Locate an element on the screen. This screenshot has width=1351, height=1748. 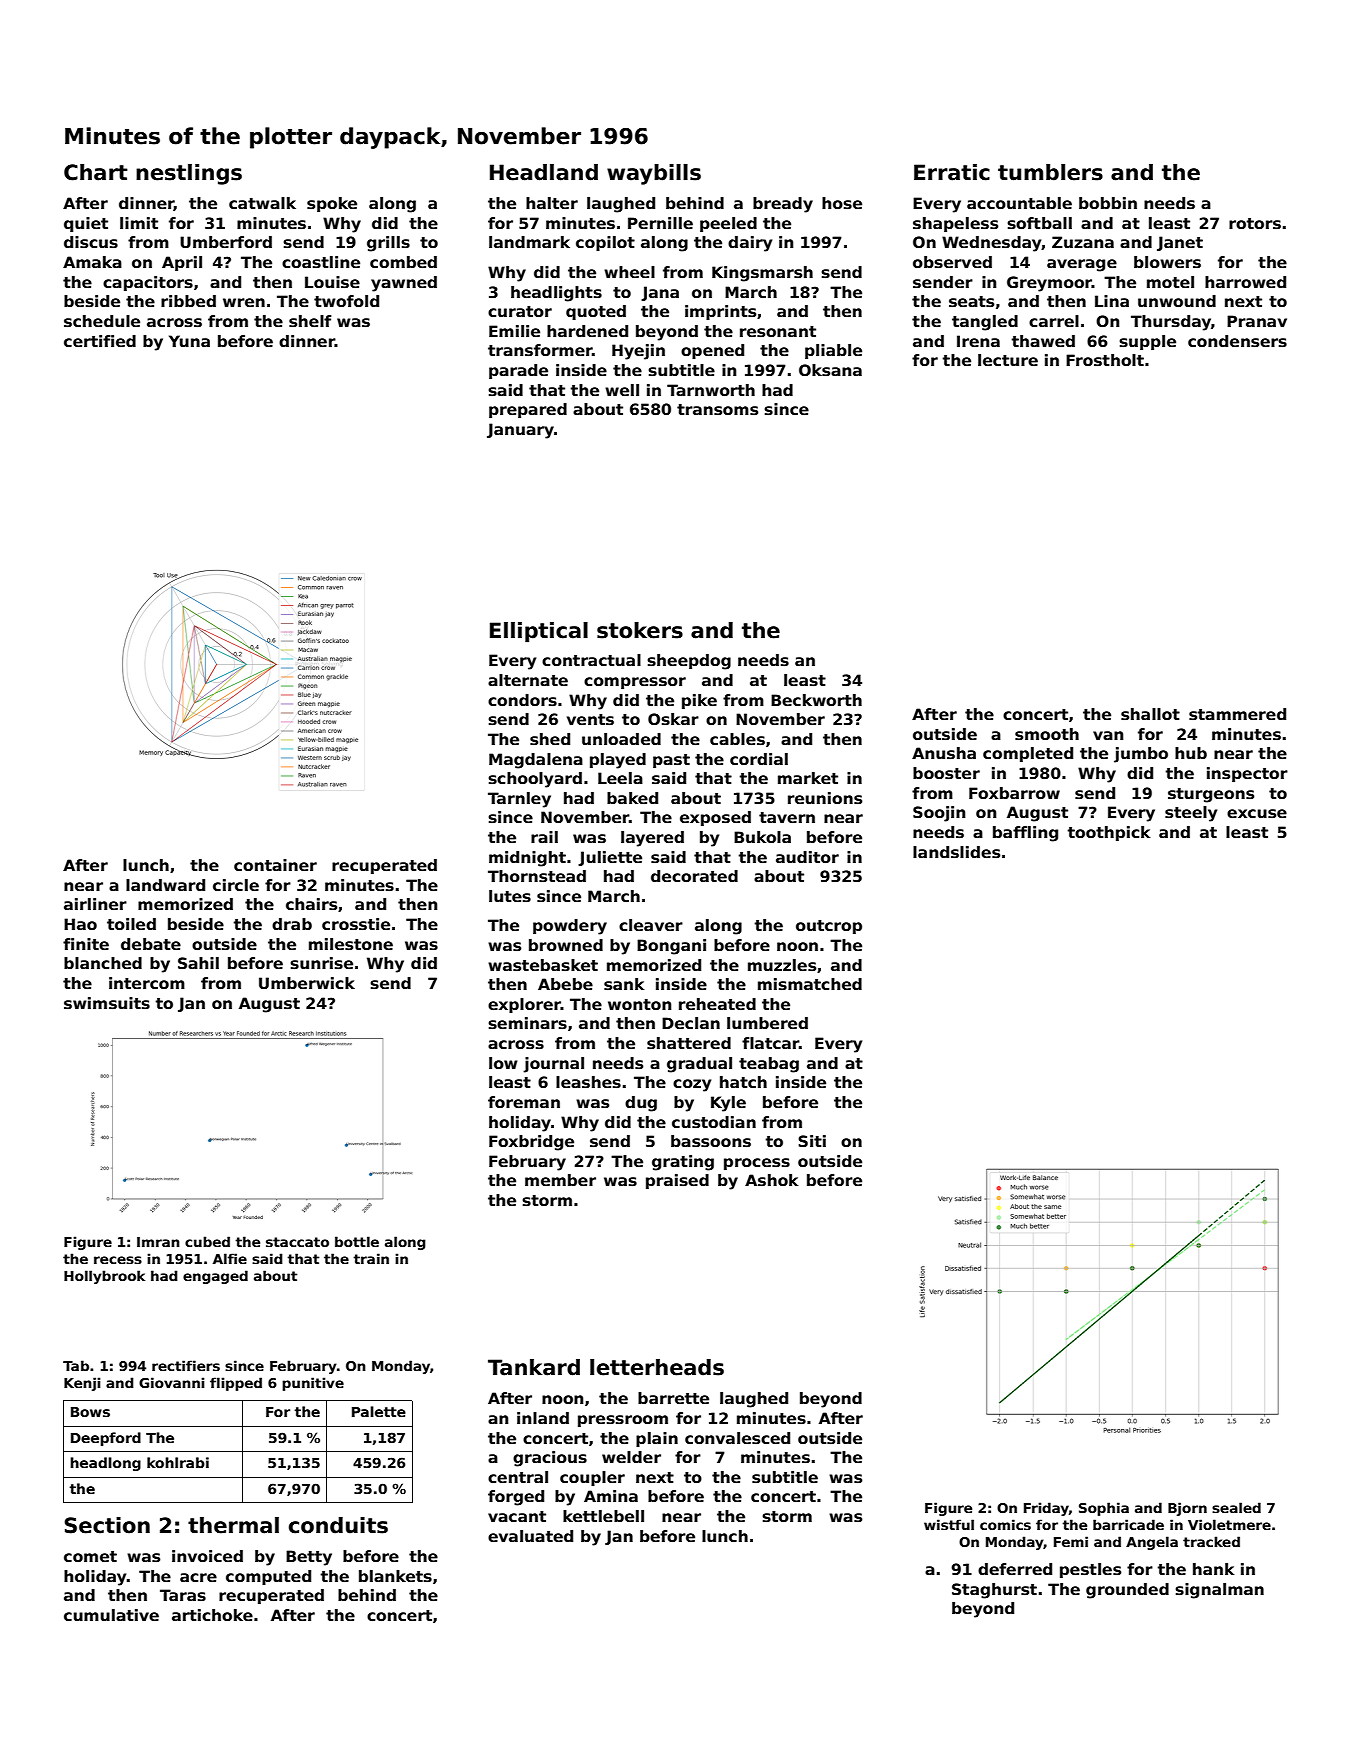
inspector is located at coordinates (1247, 774).
